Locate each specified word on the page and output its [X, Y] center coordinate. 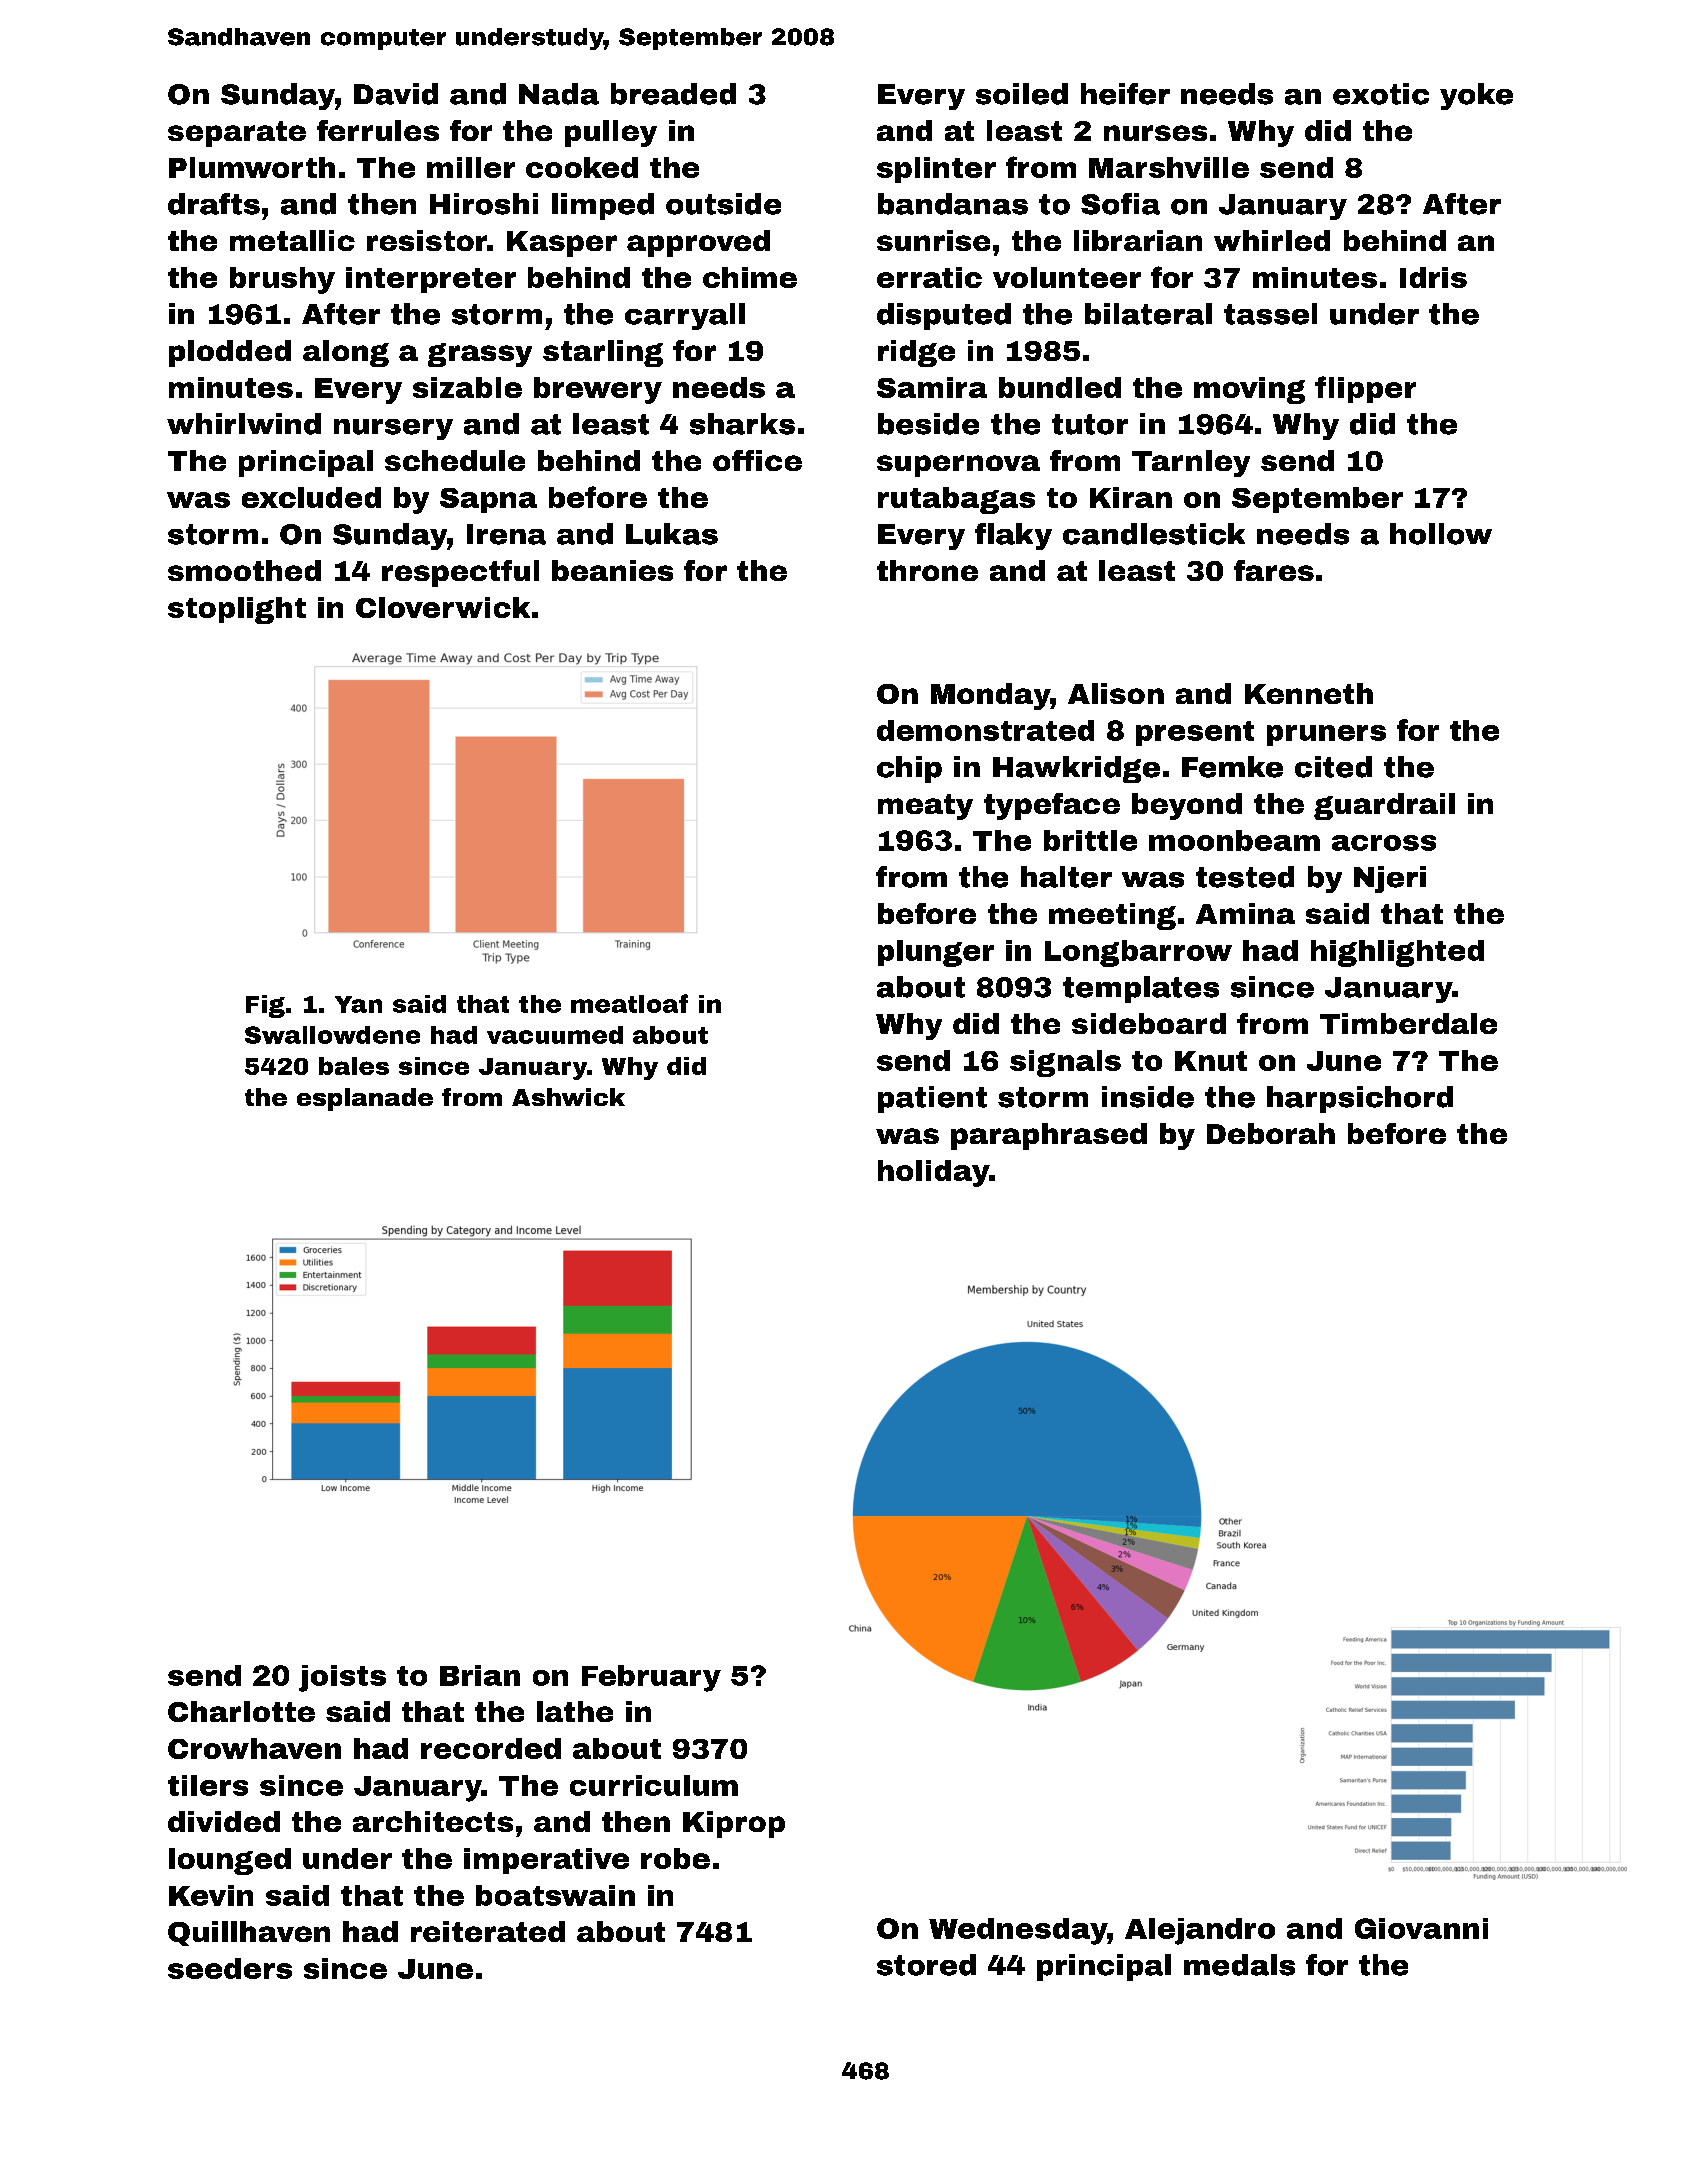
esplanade [365, 1099]
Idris [1433, 277]
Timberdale [1408, 1023]
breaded [673, 94]
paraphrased [1049, 1136]
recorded [491, 1748]
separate [237, 134]
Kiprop [734, 1824]
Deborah [1271, 1133]
